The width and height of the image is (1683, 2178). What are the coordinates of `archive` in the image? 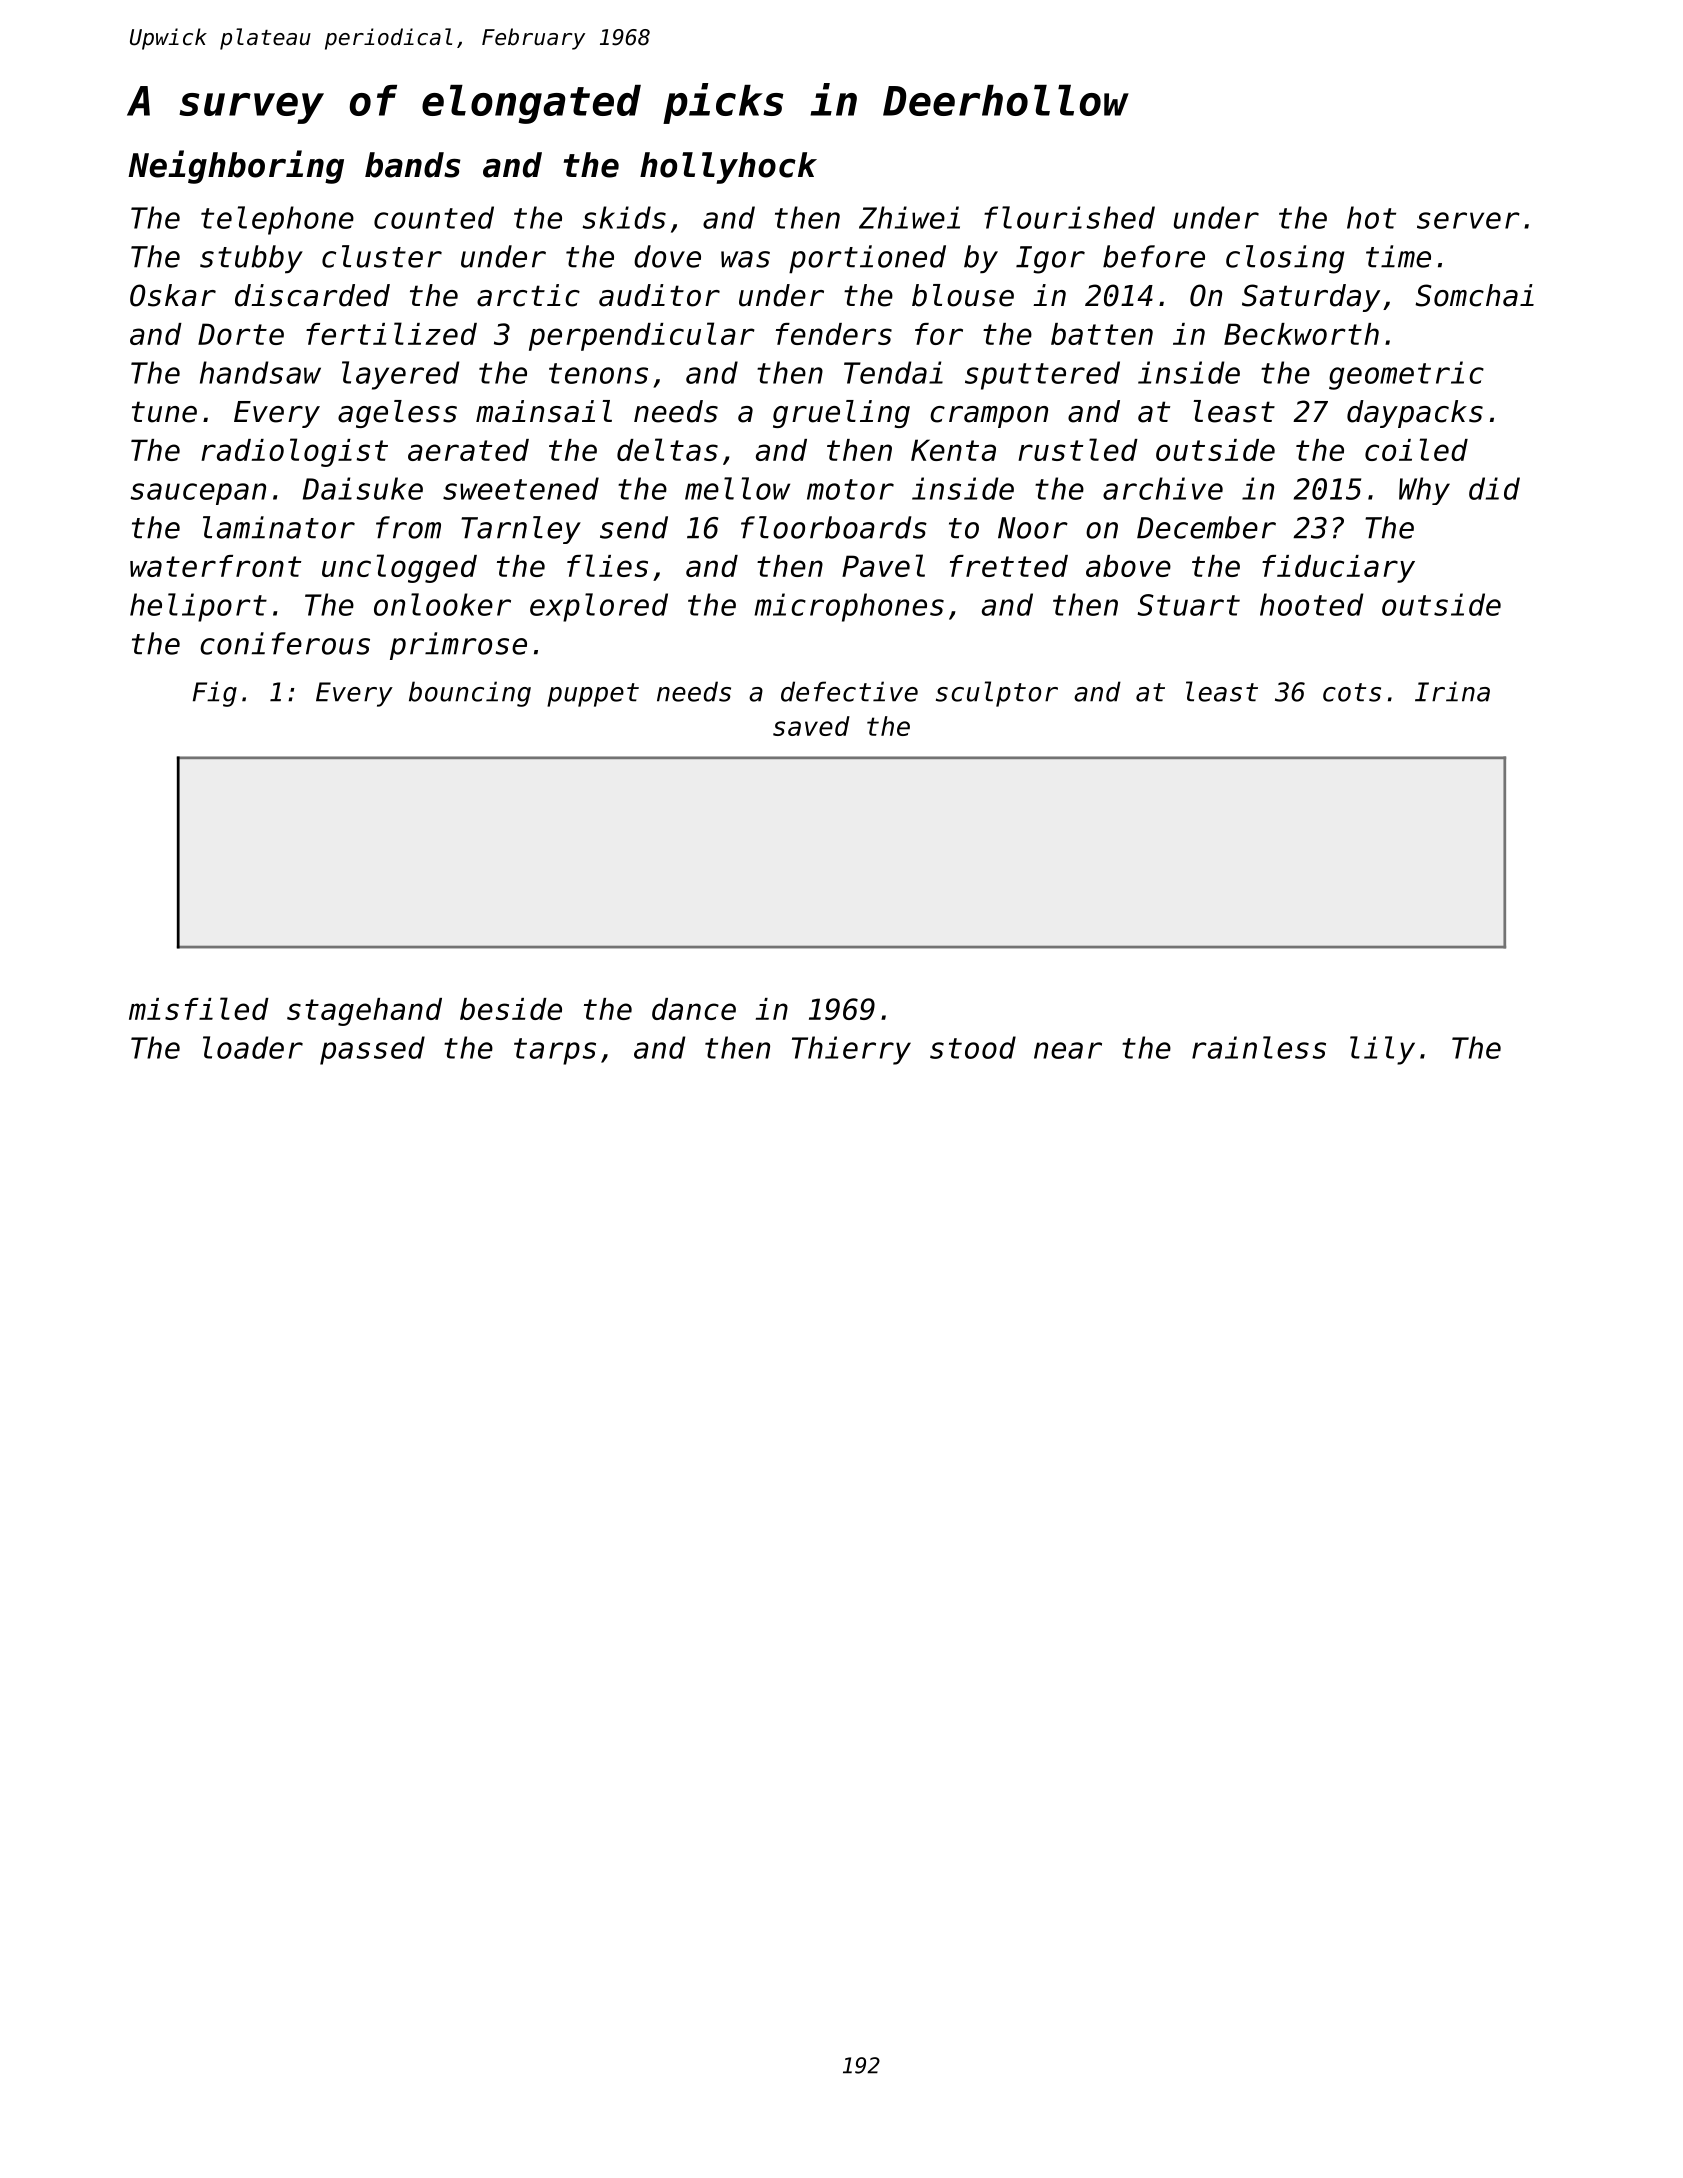 It's located at (1163, 488).
